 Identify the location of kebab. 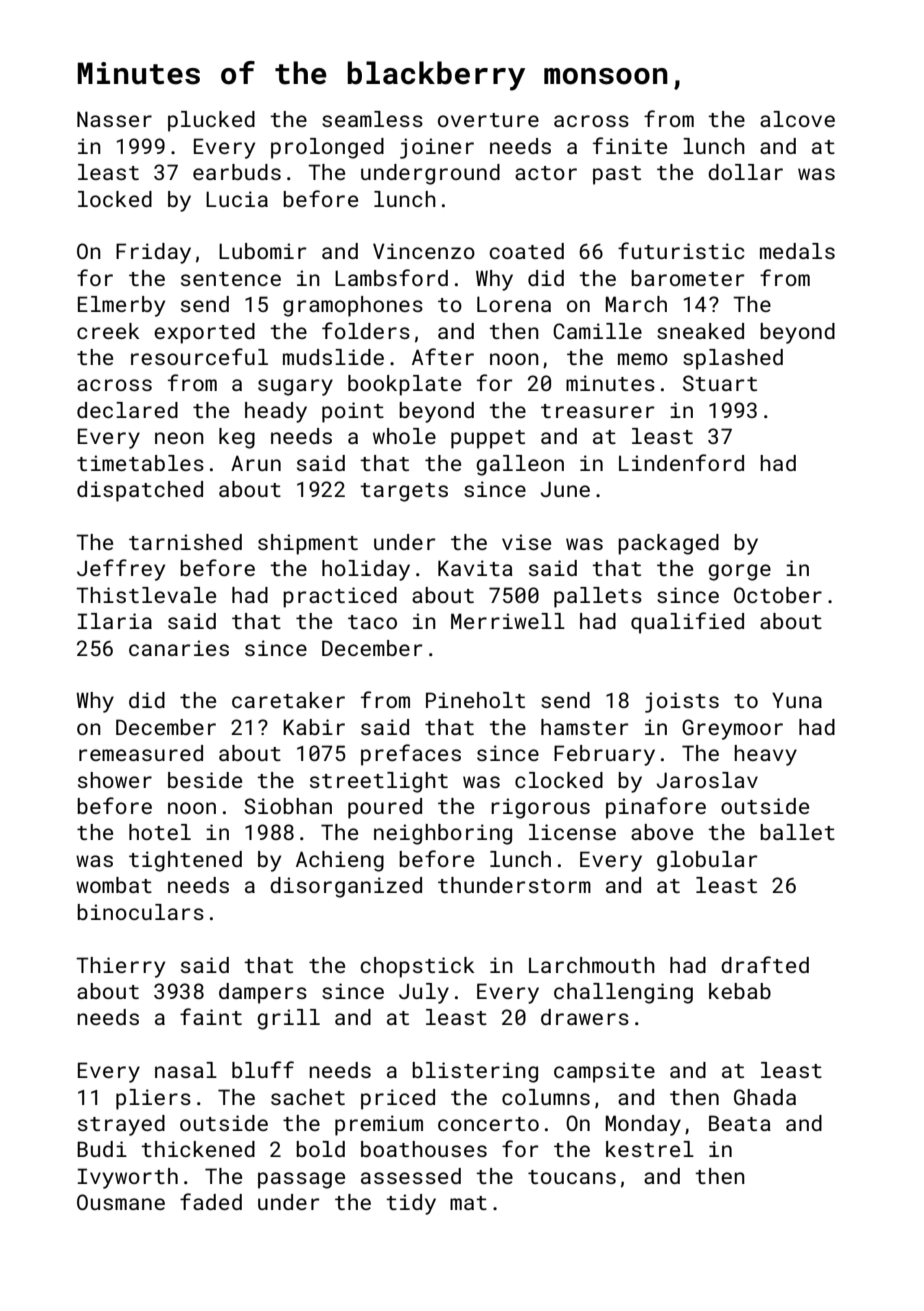
(740, 991).
